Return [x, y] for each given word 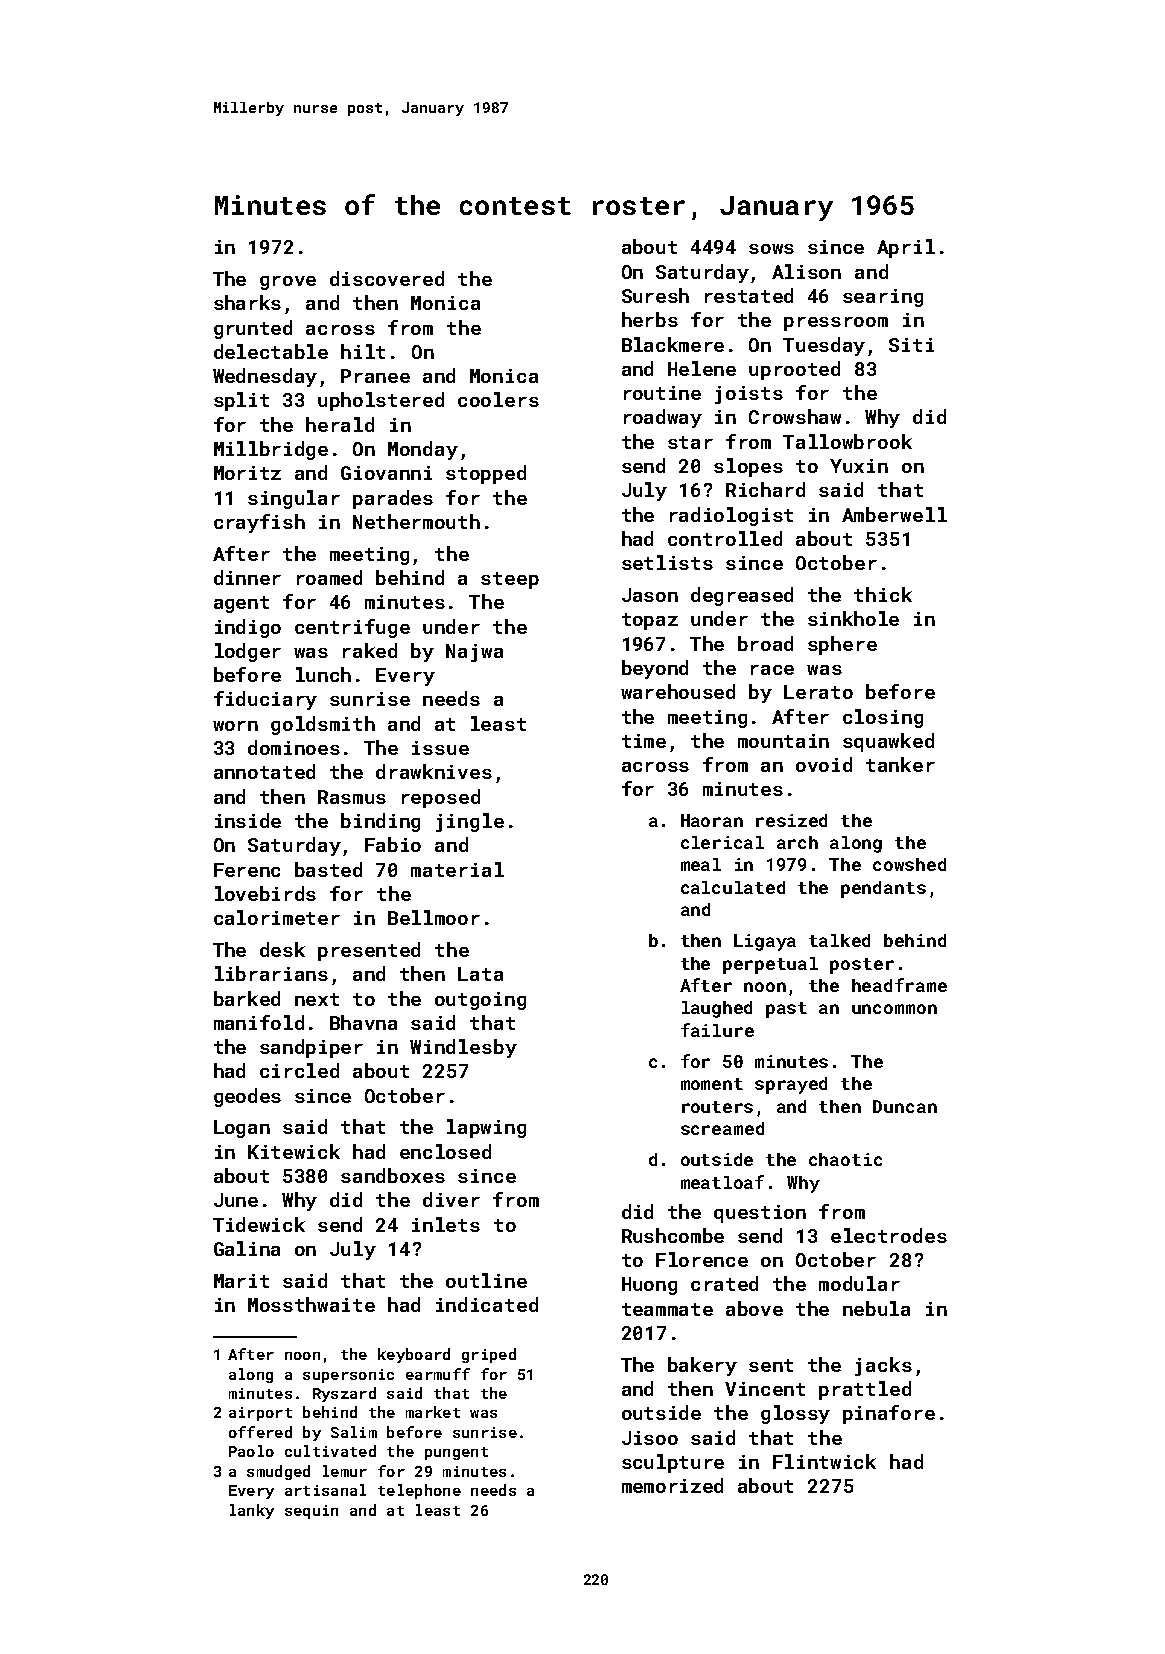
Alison [806, 271]
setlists [667, 562]
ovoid [824, 764]
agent [241, 604]
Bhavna [363, 1022]
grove [288, 283]
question [760, 1214]
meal [701, 864]
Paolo [251, 1451]
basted [328, 869]
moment [712, 1084]
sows [771, 249]
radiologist [731, 516]
